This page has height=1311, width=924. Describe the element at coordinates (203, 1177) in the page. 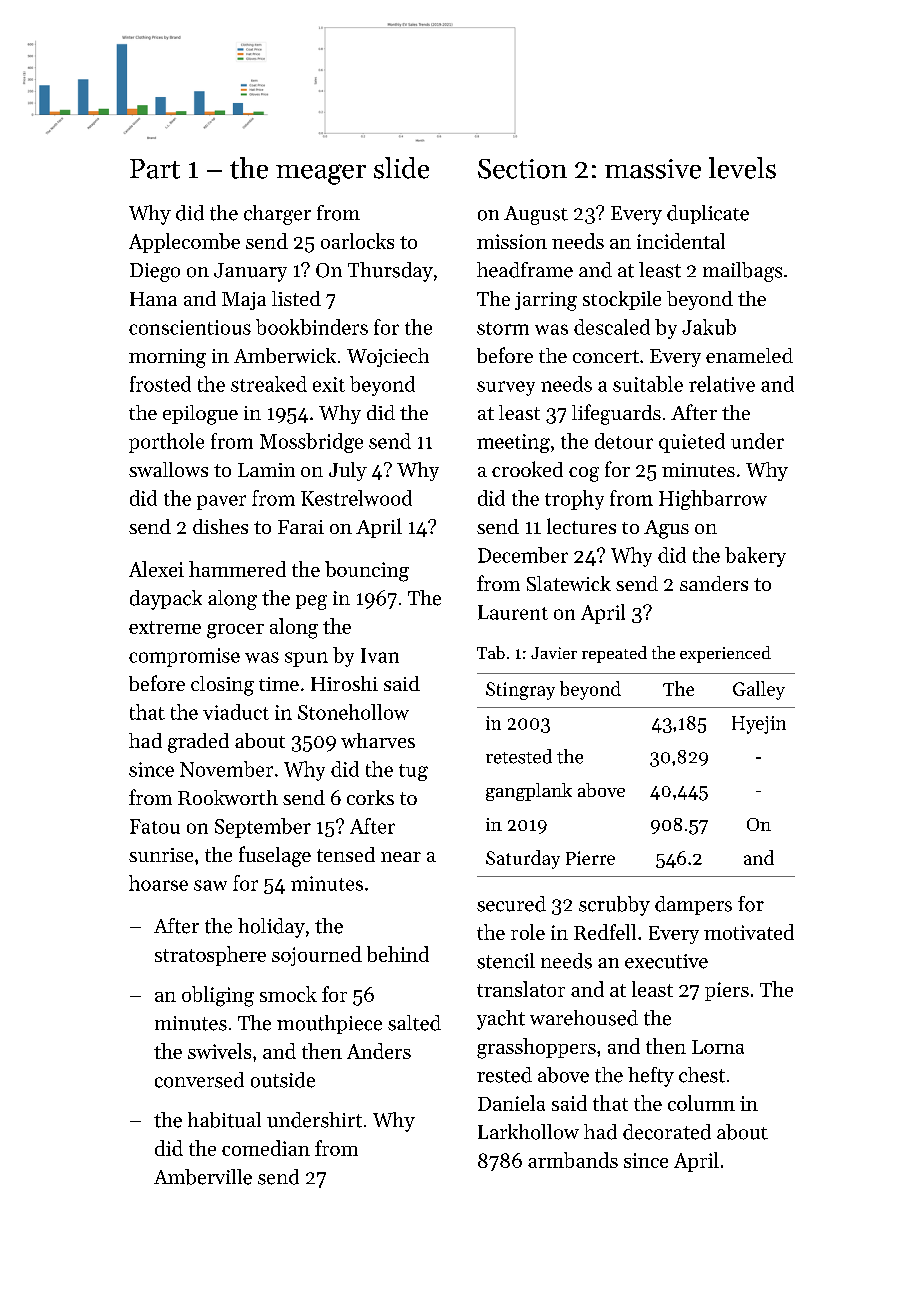

I see `Amberville` at that location.
